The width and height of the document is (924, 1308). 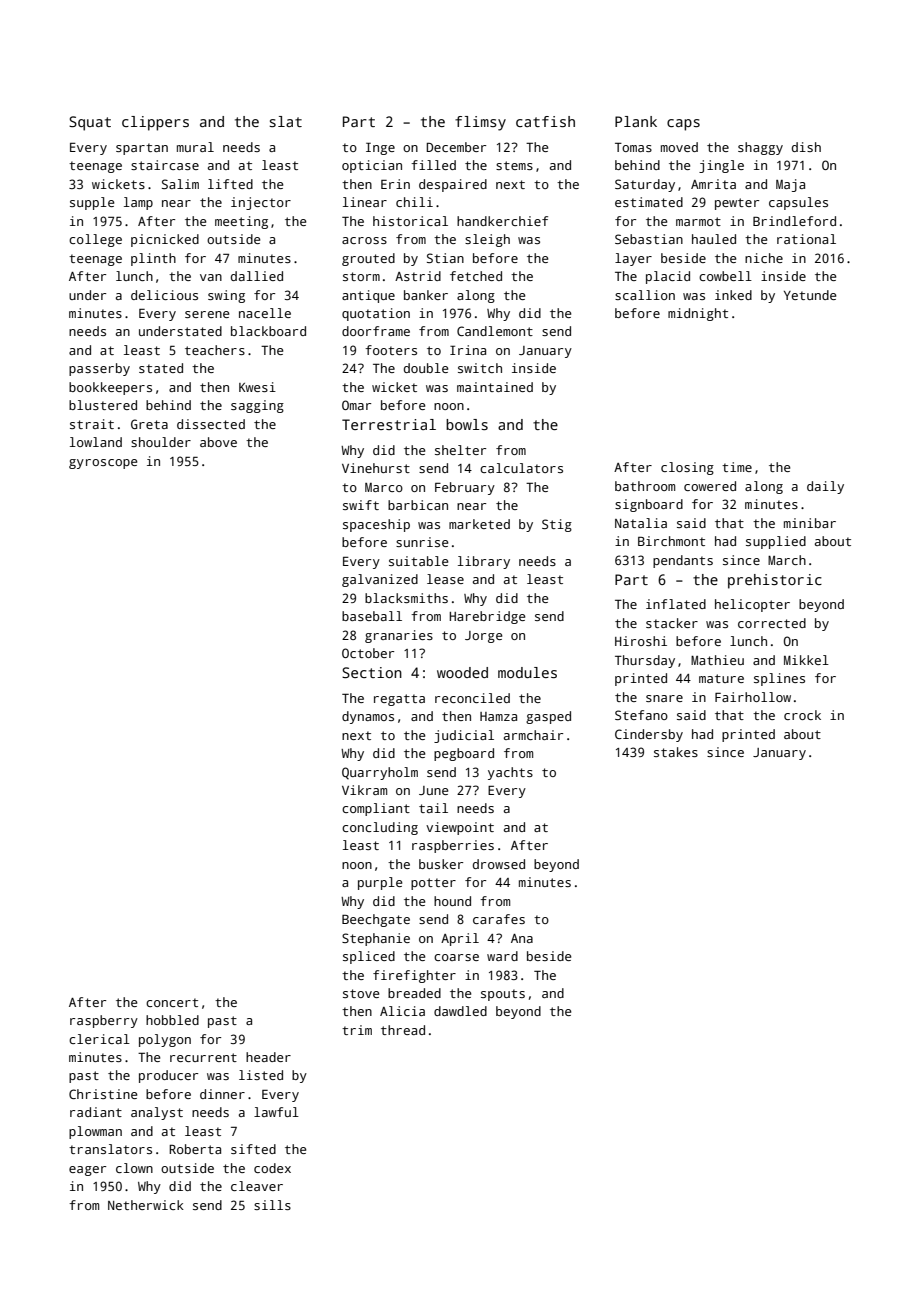 What do you see at coordinates (441, 864) in the document?
I see `busker` at bounding box center [441, 864].
